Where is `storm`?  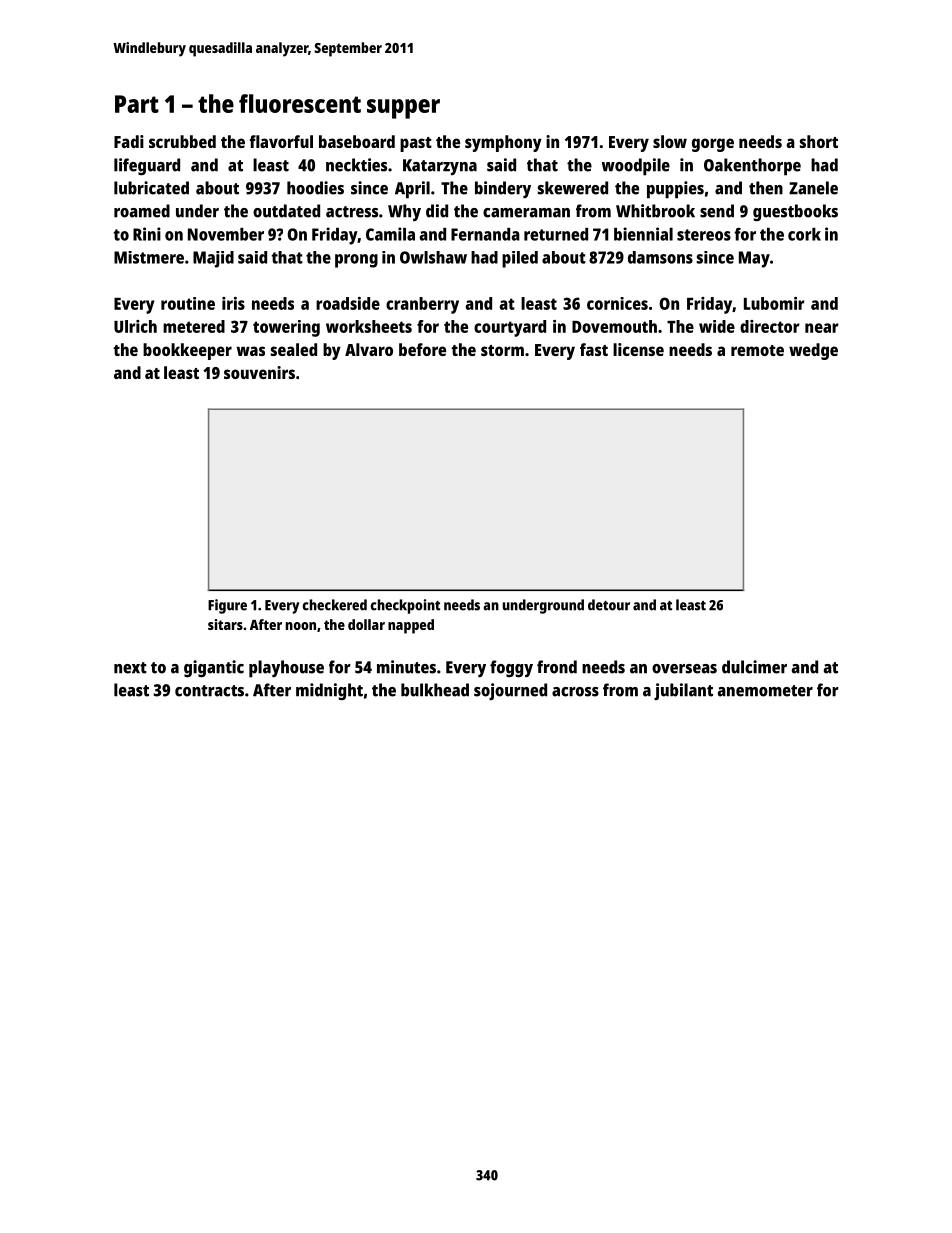
storm is located at coordinates (502, 350).
